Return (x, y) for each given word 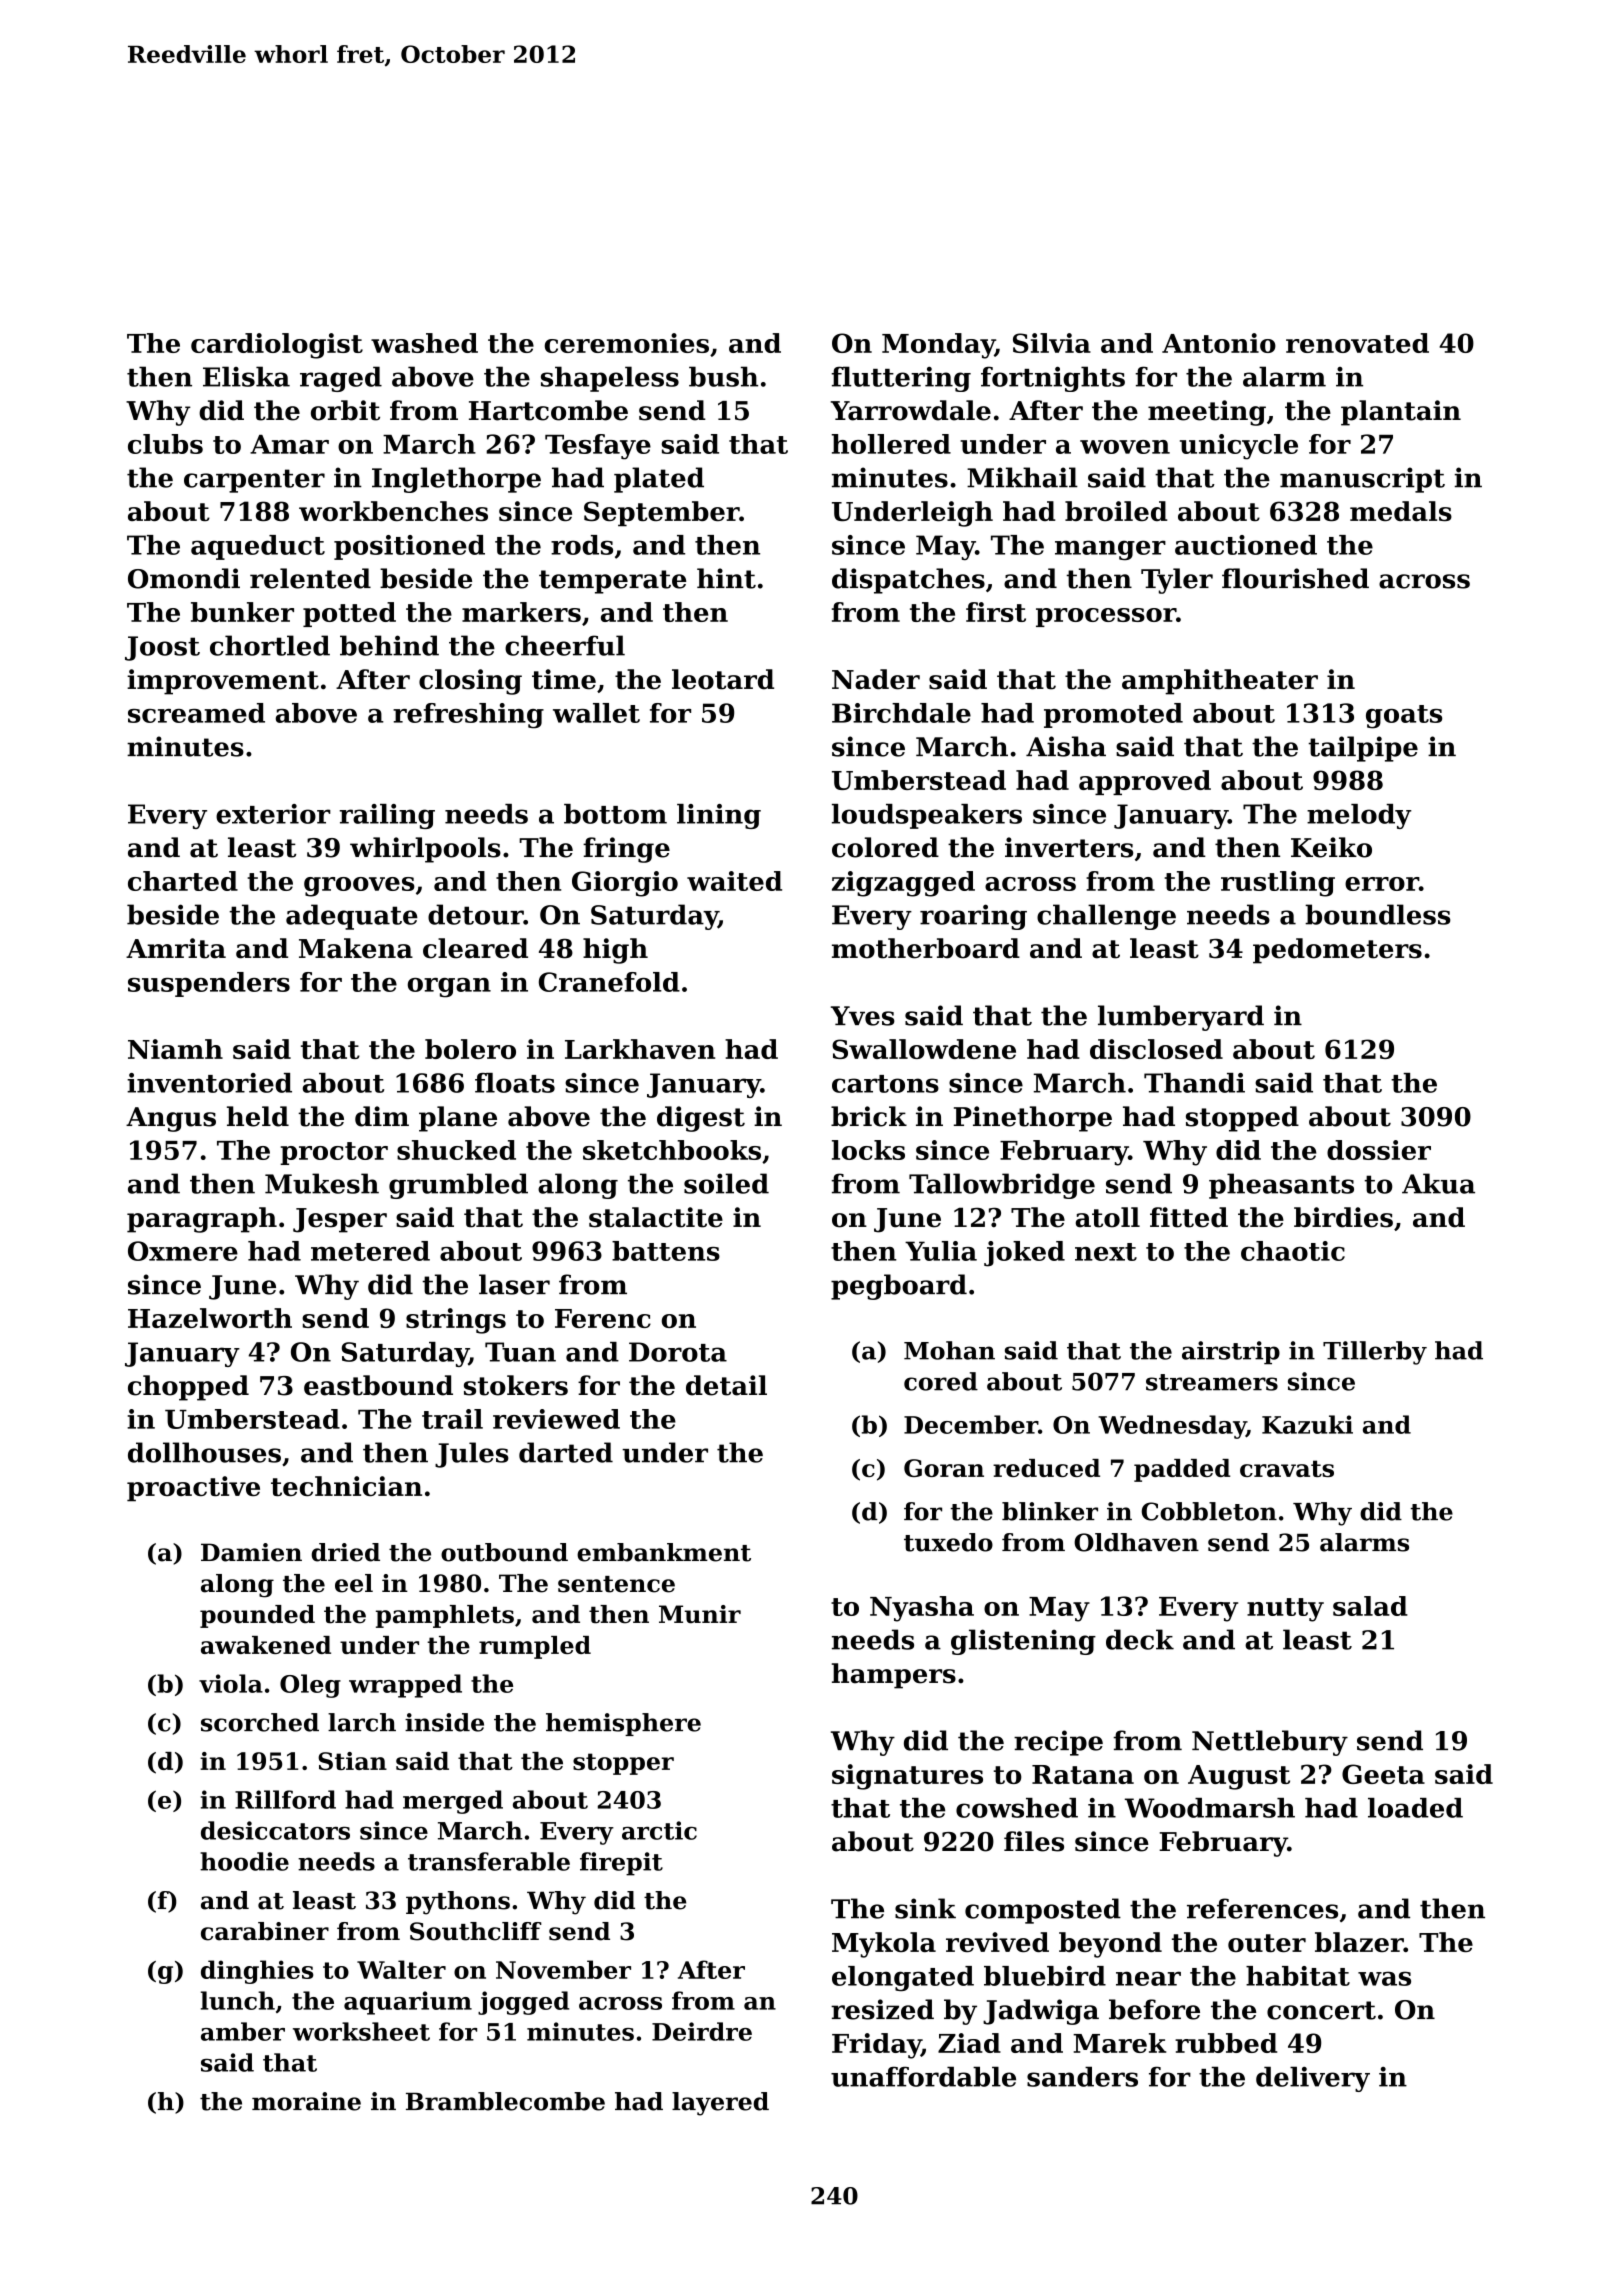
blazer (1359, 1942)
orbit (345, 410)
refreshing (468, 716)
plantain (1401, 413)
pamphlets (445, 1616)
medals (1401, 511)
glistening (1023, 1642)
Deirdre (702, 2031)
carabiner (265, 1931)
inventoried (209, 1083)
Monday (938, 346)
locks (868, 1150)
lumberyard (1181, 1018)
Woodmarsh (1210, 1808)
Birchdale (901, 713)
